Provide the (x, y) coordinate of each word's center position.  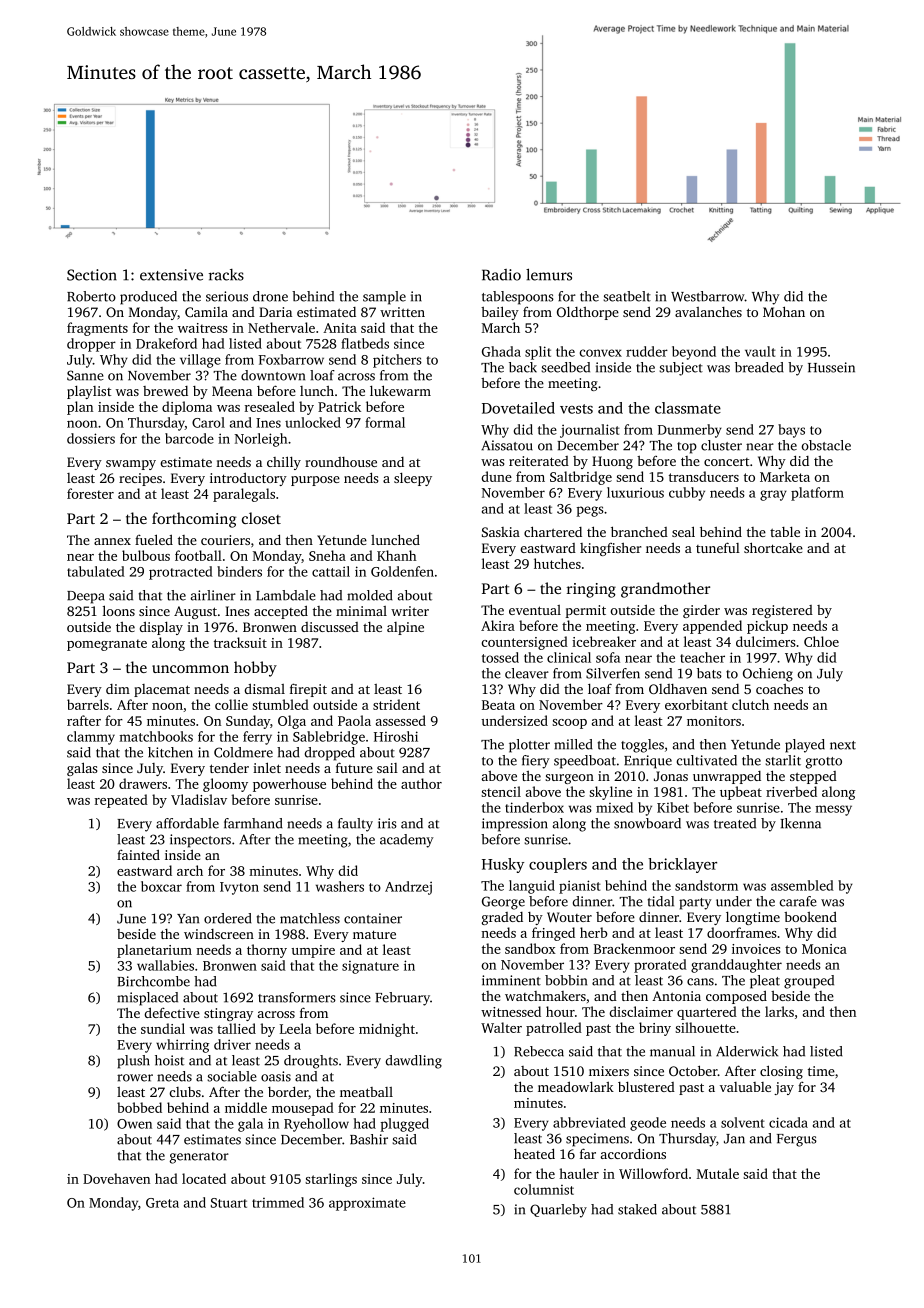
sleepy (413, 479)
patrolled (554, 1029)
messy (834, 810)
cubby (687, 494)
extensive (171, 275)
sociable (232, 1076)
